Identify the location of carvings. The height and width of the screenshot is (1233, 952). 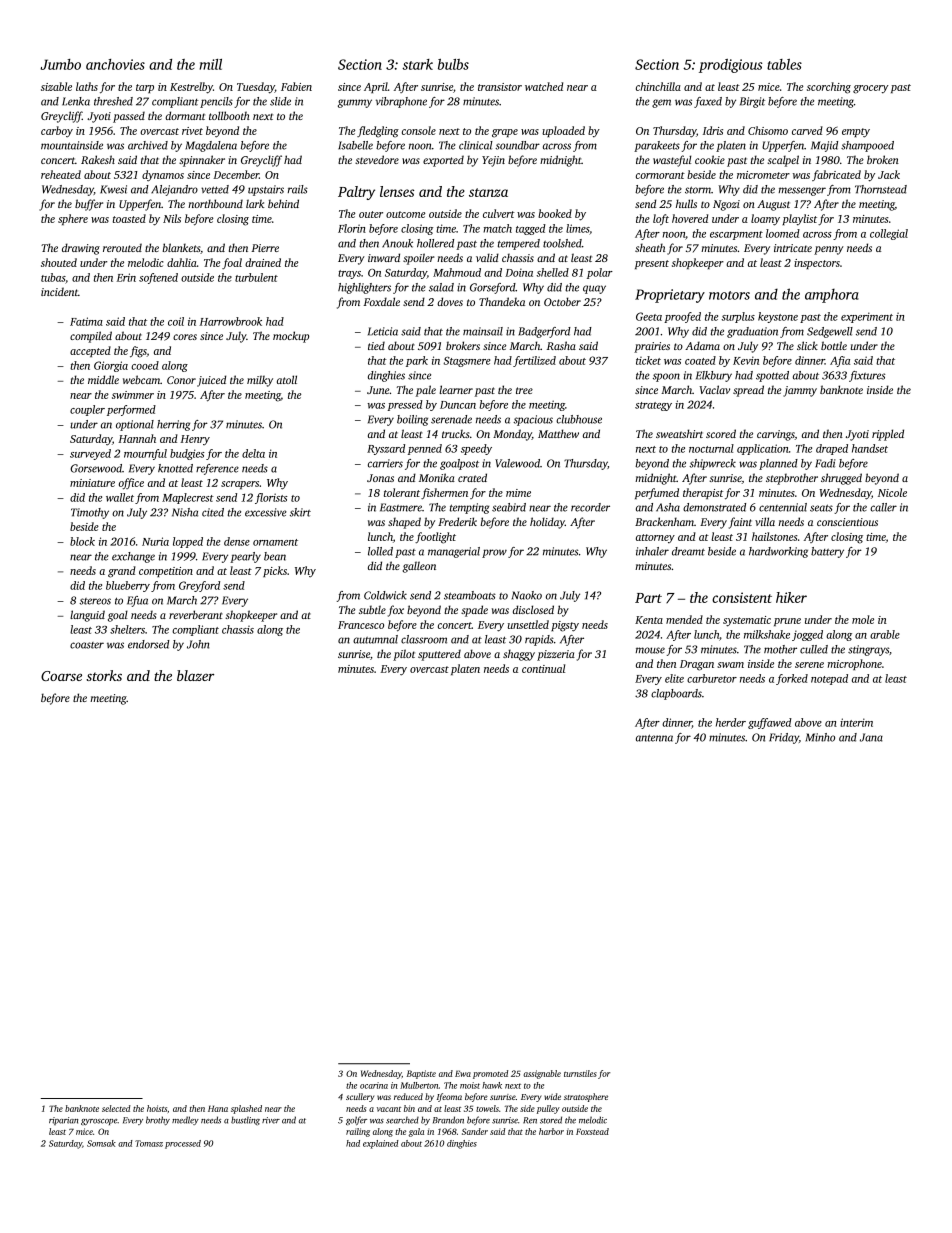
(776, 435).
